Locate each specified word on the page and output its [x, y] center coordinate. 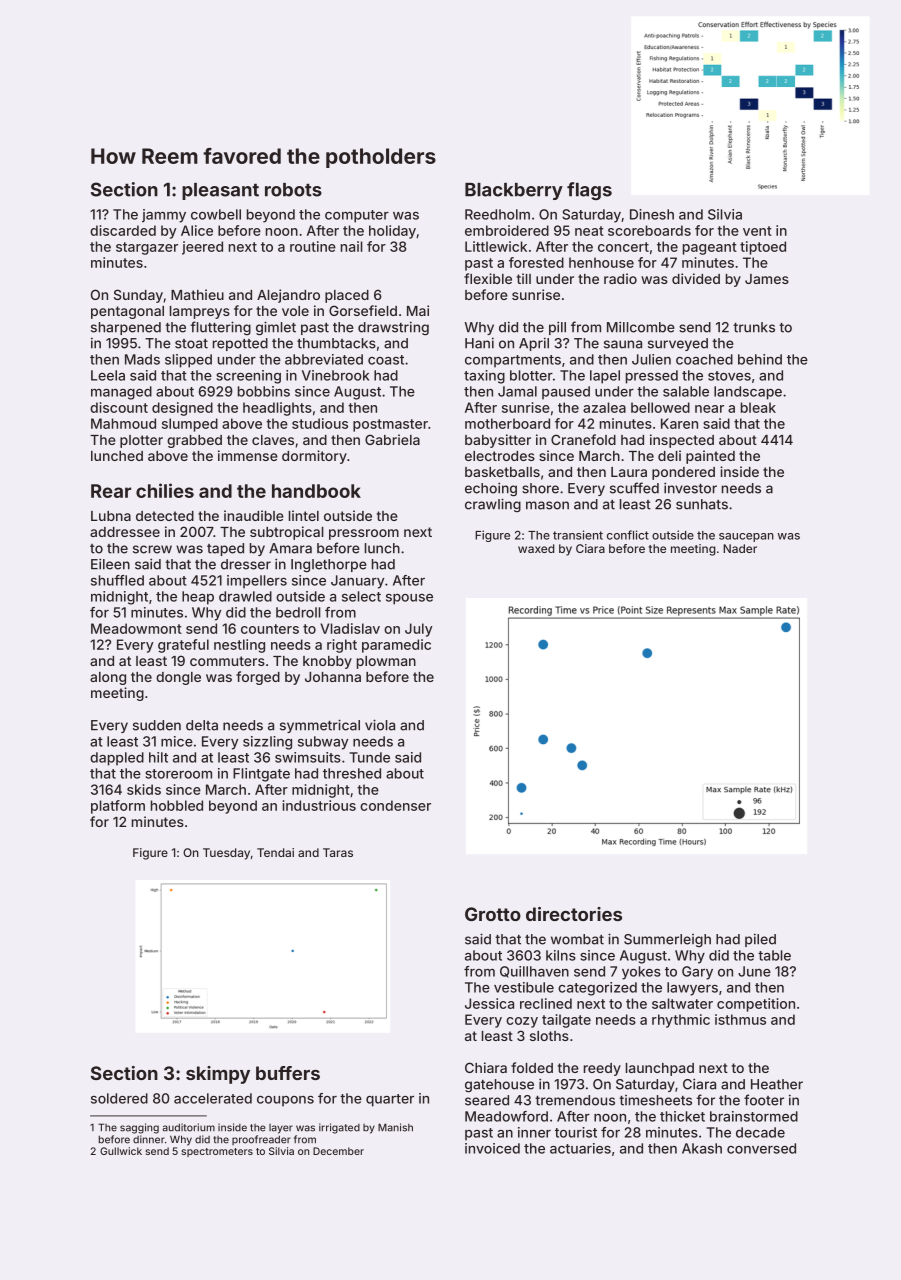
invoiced [492, 1148]
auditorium [188, 1127]
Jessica [489, 1003]
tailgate [566, 1021]
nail [352, 246]
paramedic [396, 646]
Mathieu [197, 294]
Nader [740, 548]
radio [620, 278]
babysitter [498, 441]
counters [270, 629]
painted [710, 457]
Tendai [275, 852]
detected [165, 516]
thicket [682, 1116]
